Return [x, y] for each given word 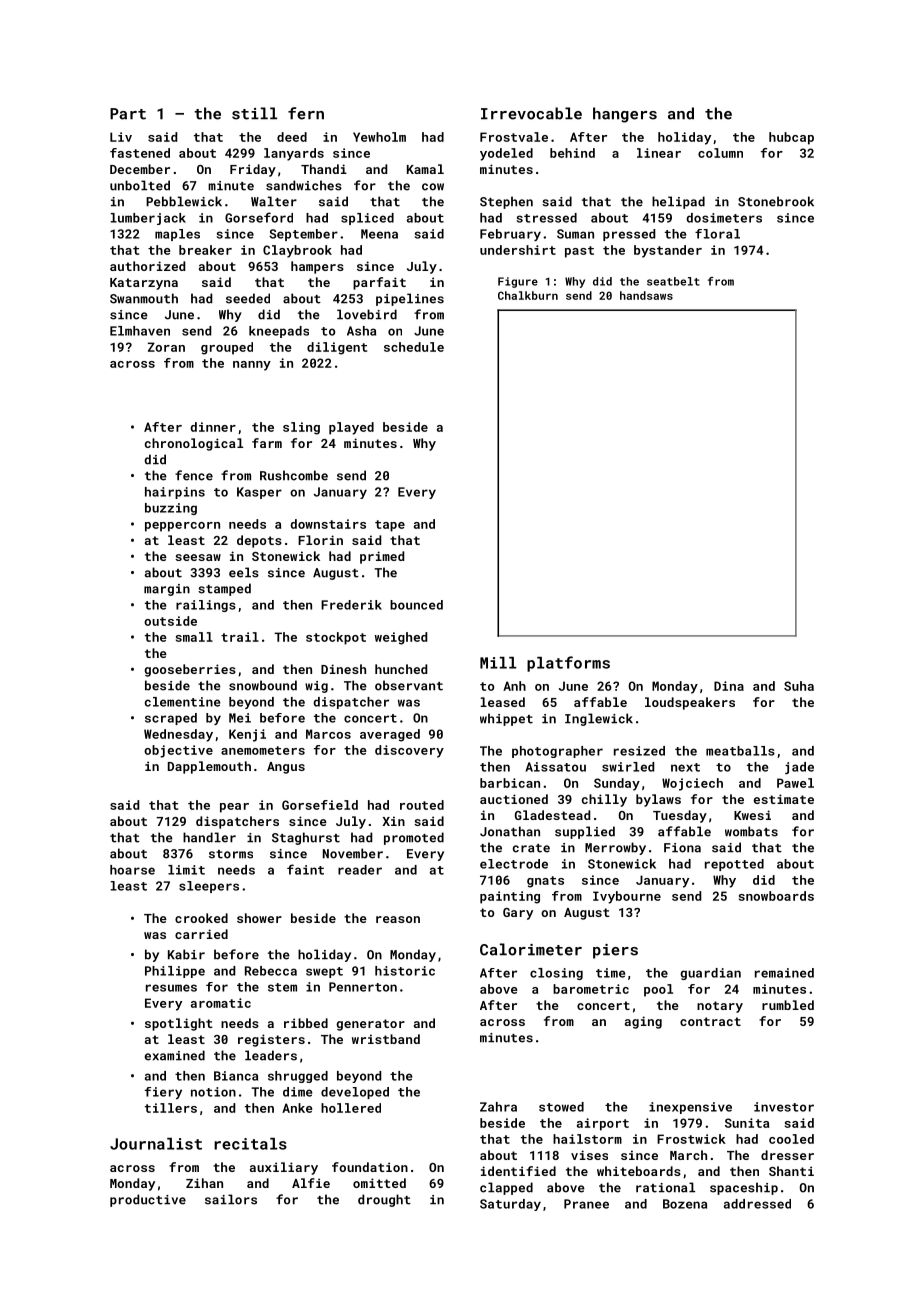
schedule [414, 347]
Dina [729, 686]
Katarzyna [144, 284]
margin [167, 590]
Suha [799, 686]
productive [148, 1200]
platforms [568, 664]
